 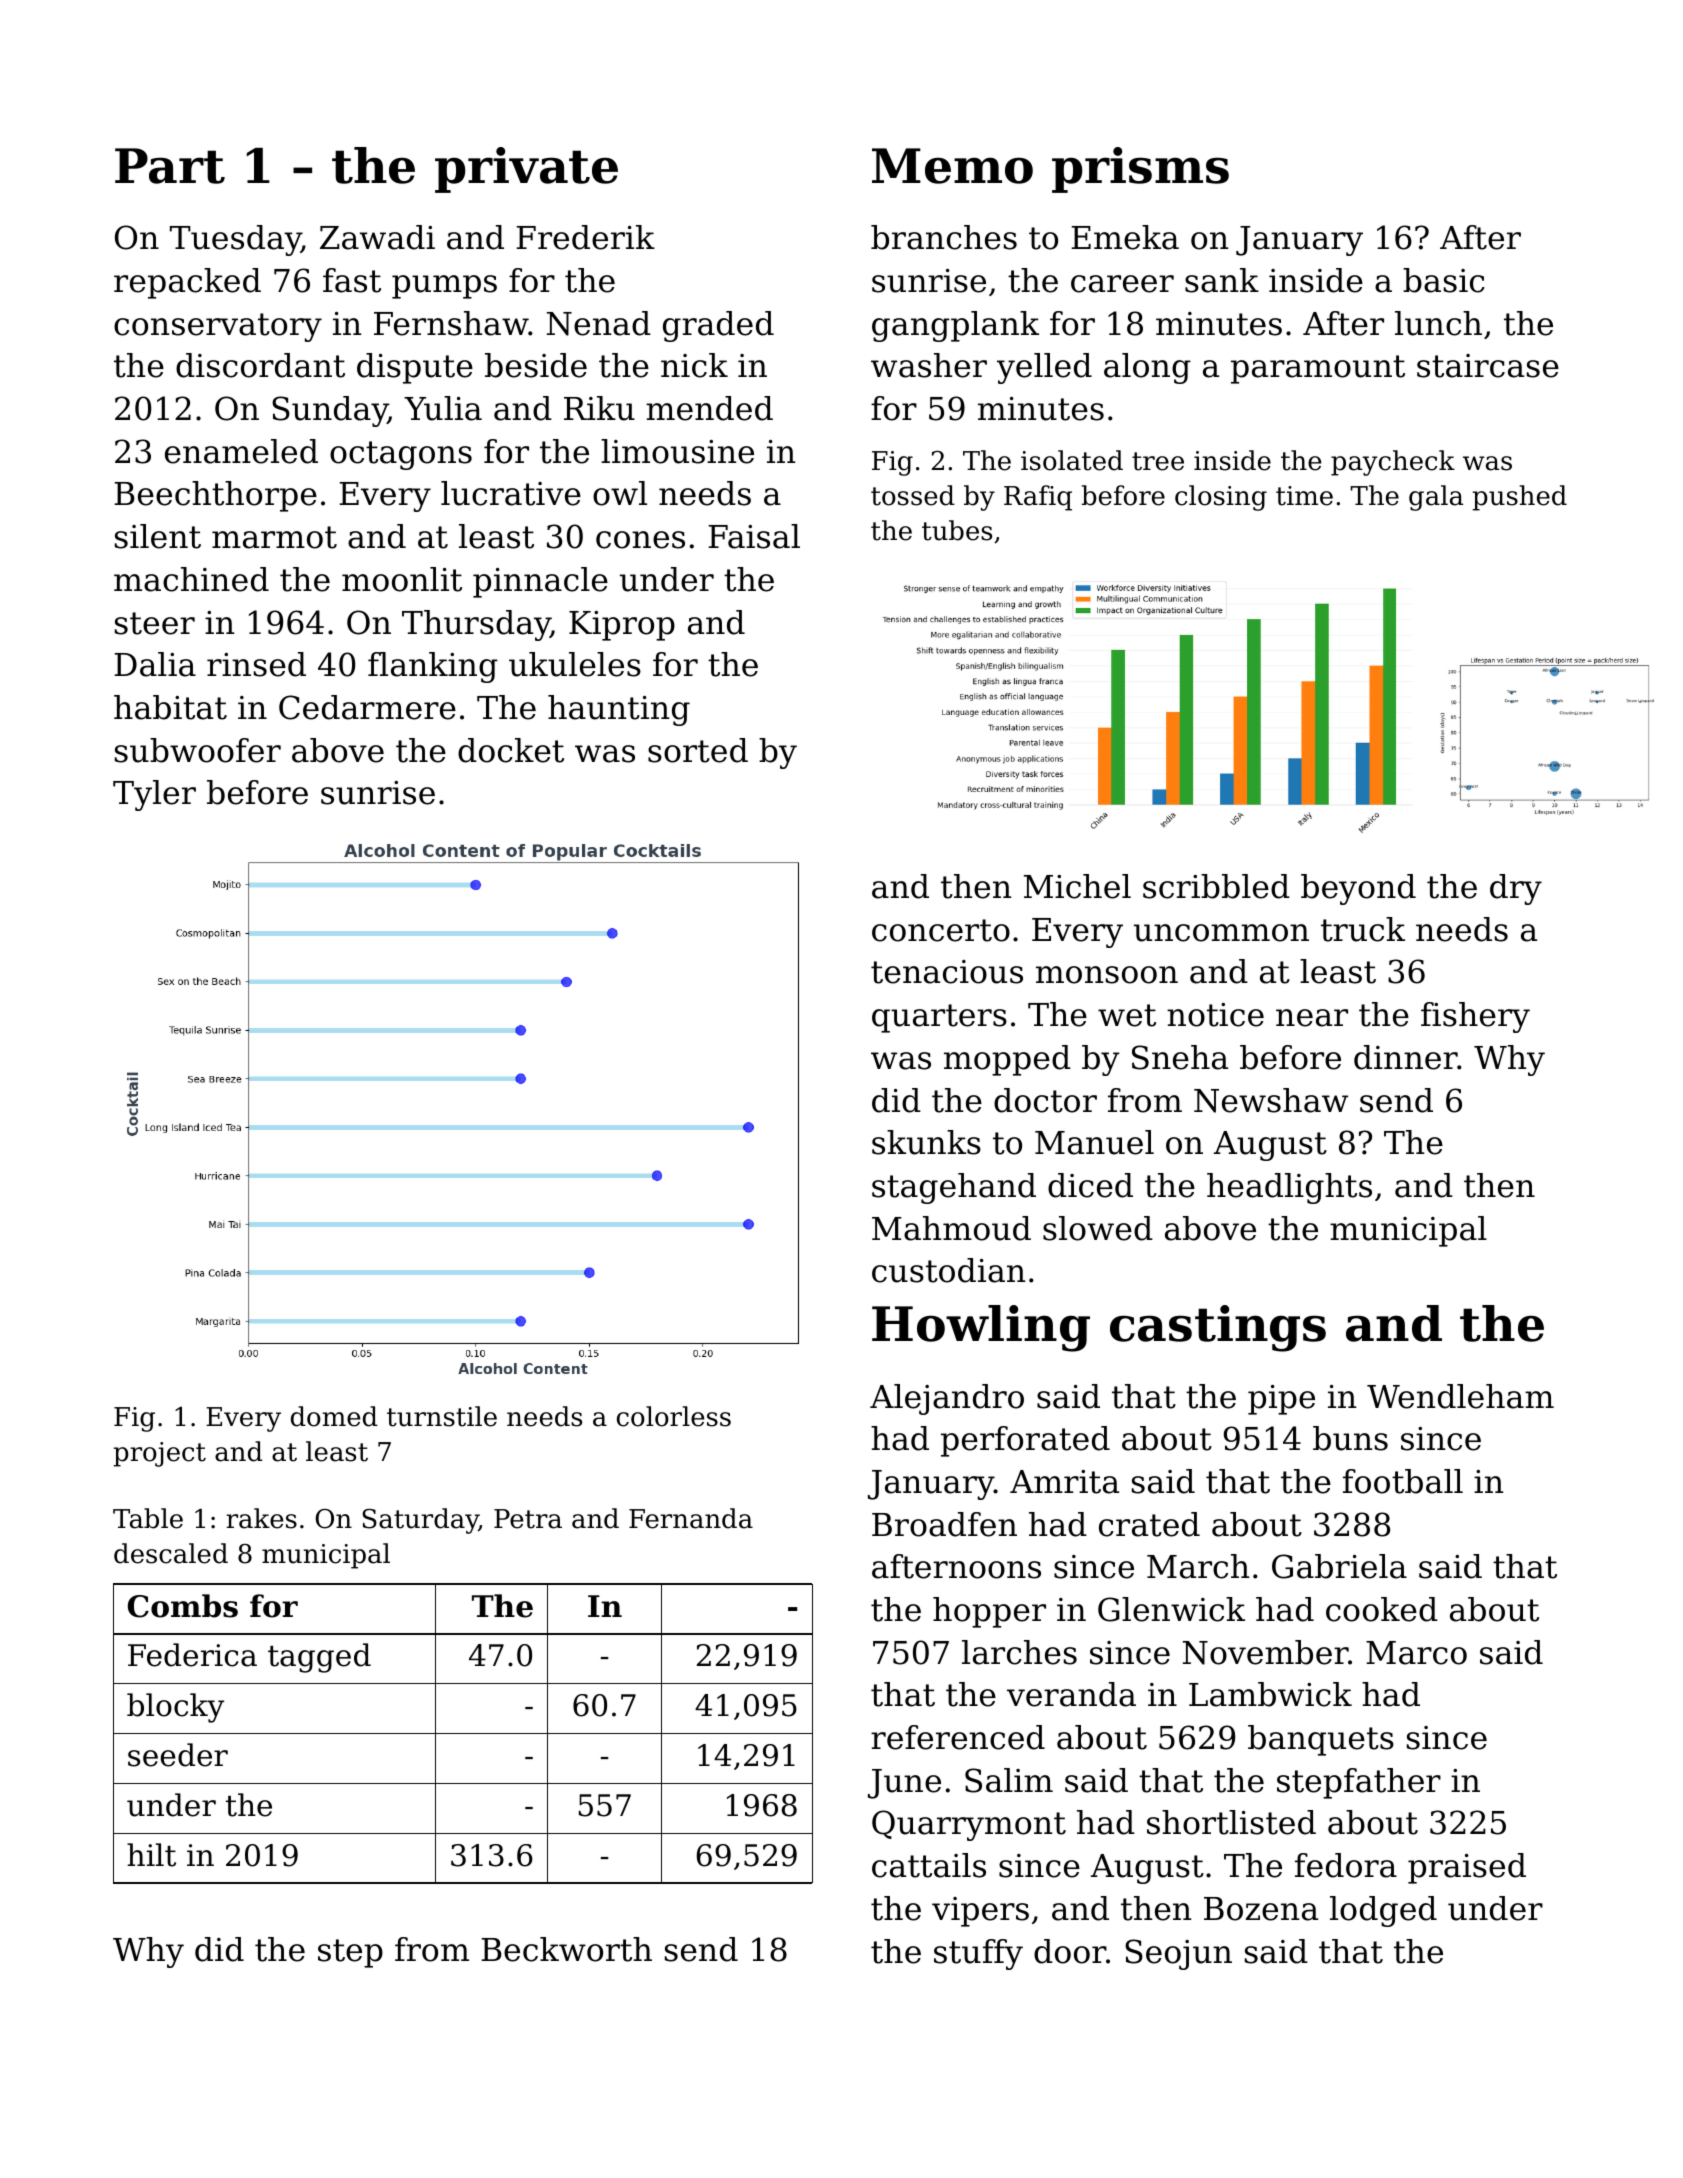 I want to click on football, so click(x=1403, y=1481).
